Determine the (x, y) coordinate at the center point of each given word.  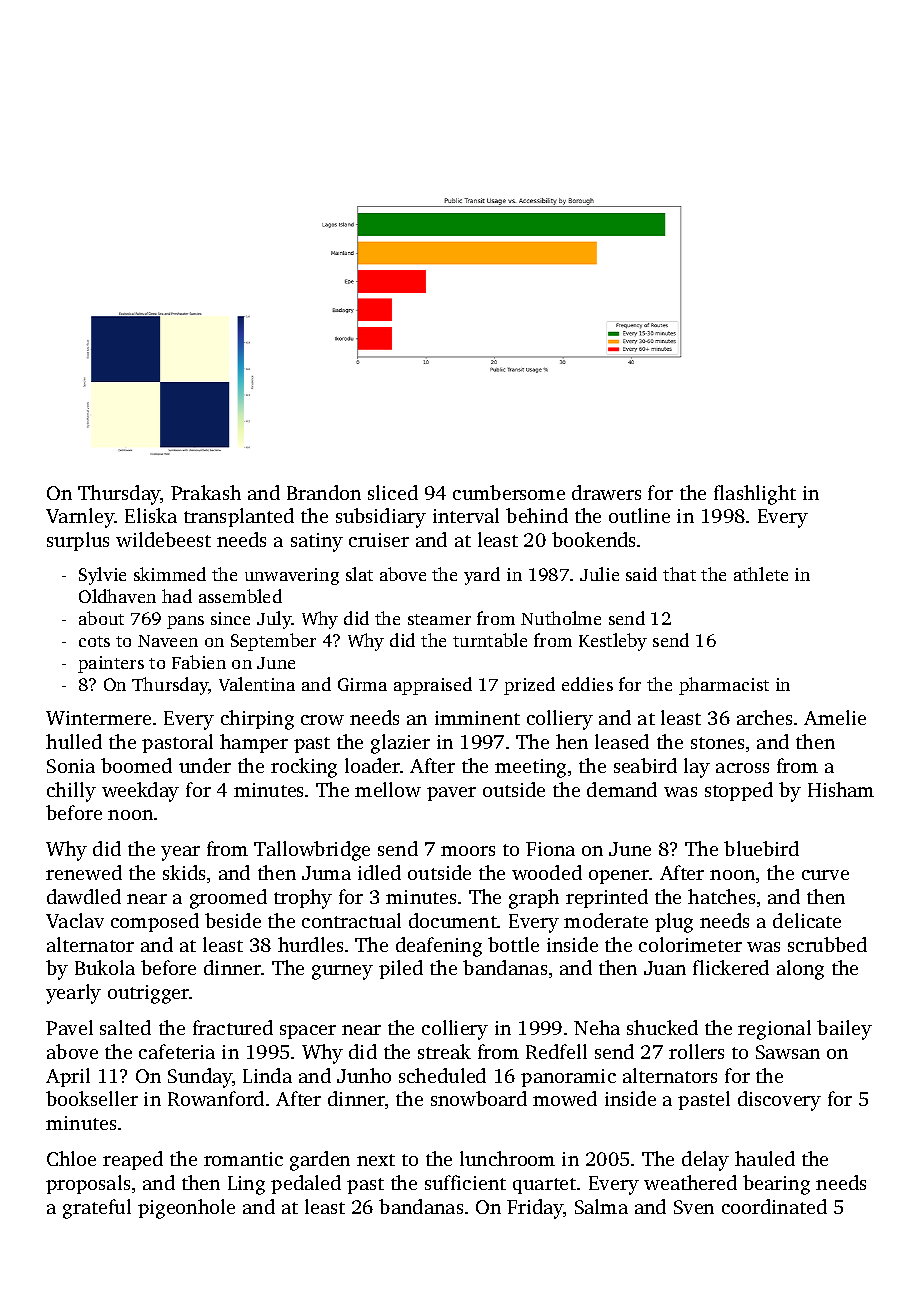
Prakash (206, 492)
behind (537, 515)
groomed (228, 899)
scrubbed (827, 944)
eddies (587, 684)
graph (534, 899)
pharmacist (724, 686)
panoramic (568, 1078)
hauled (765, 1158)
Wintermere (98, 718)
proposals (88, 1184)
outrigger (149, 994)
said (641, 574)
